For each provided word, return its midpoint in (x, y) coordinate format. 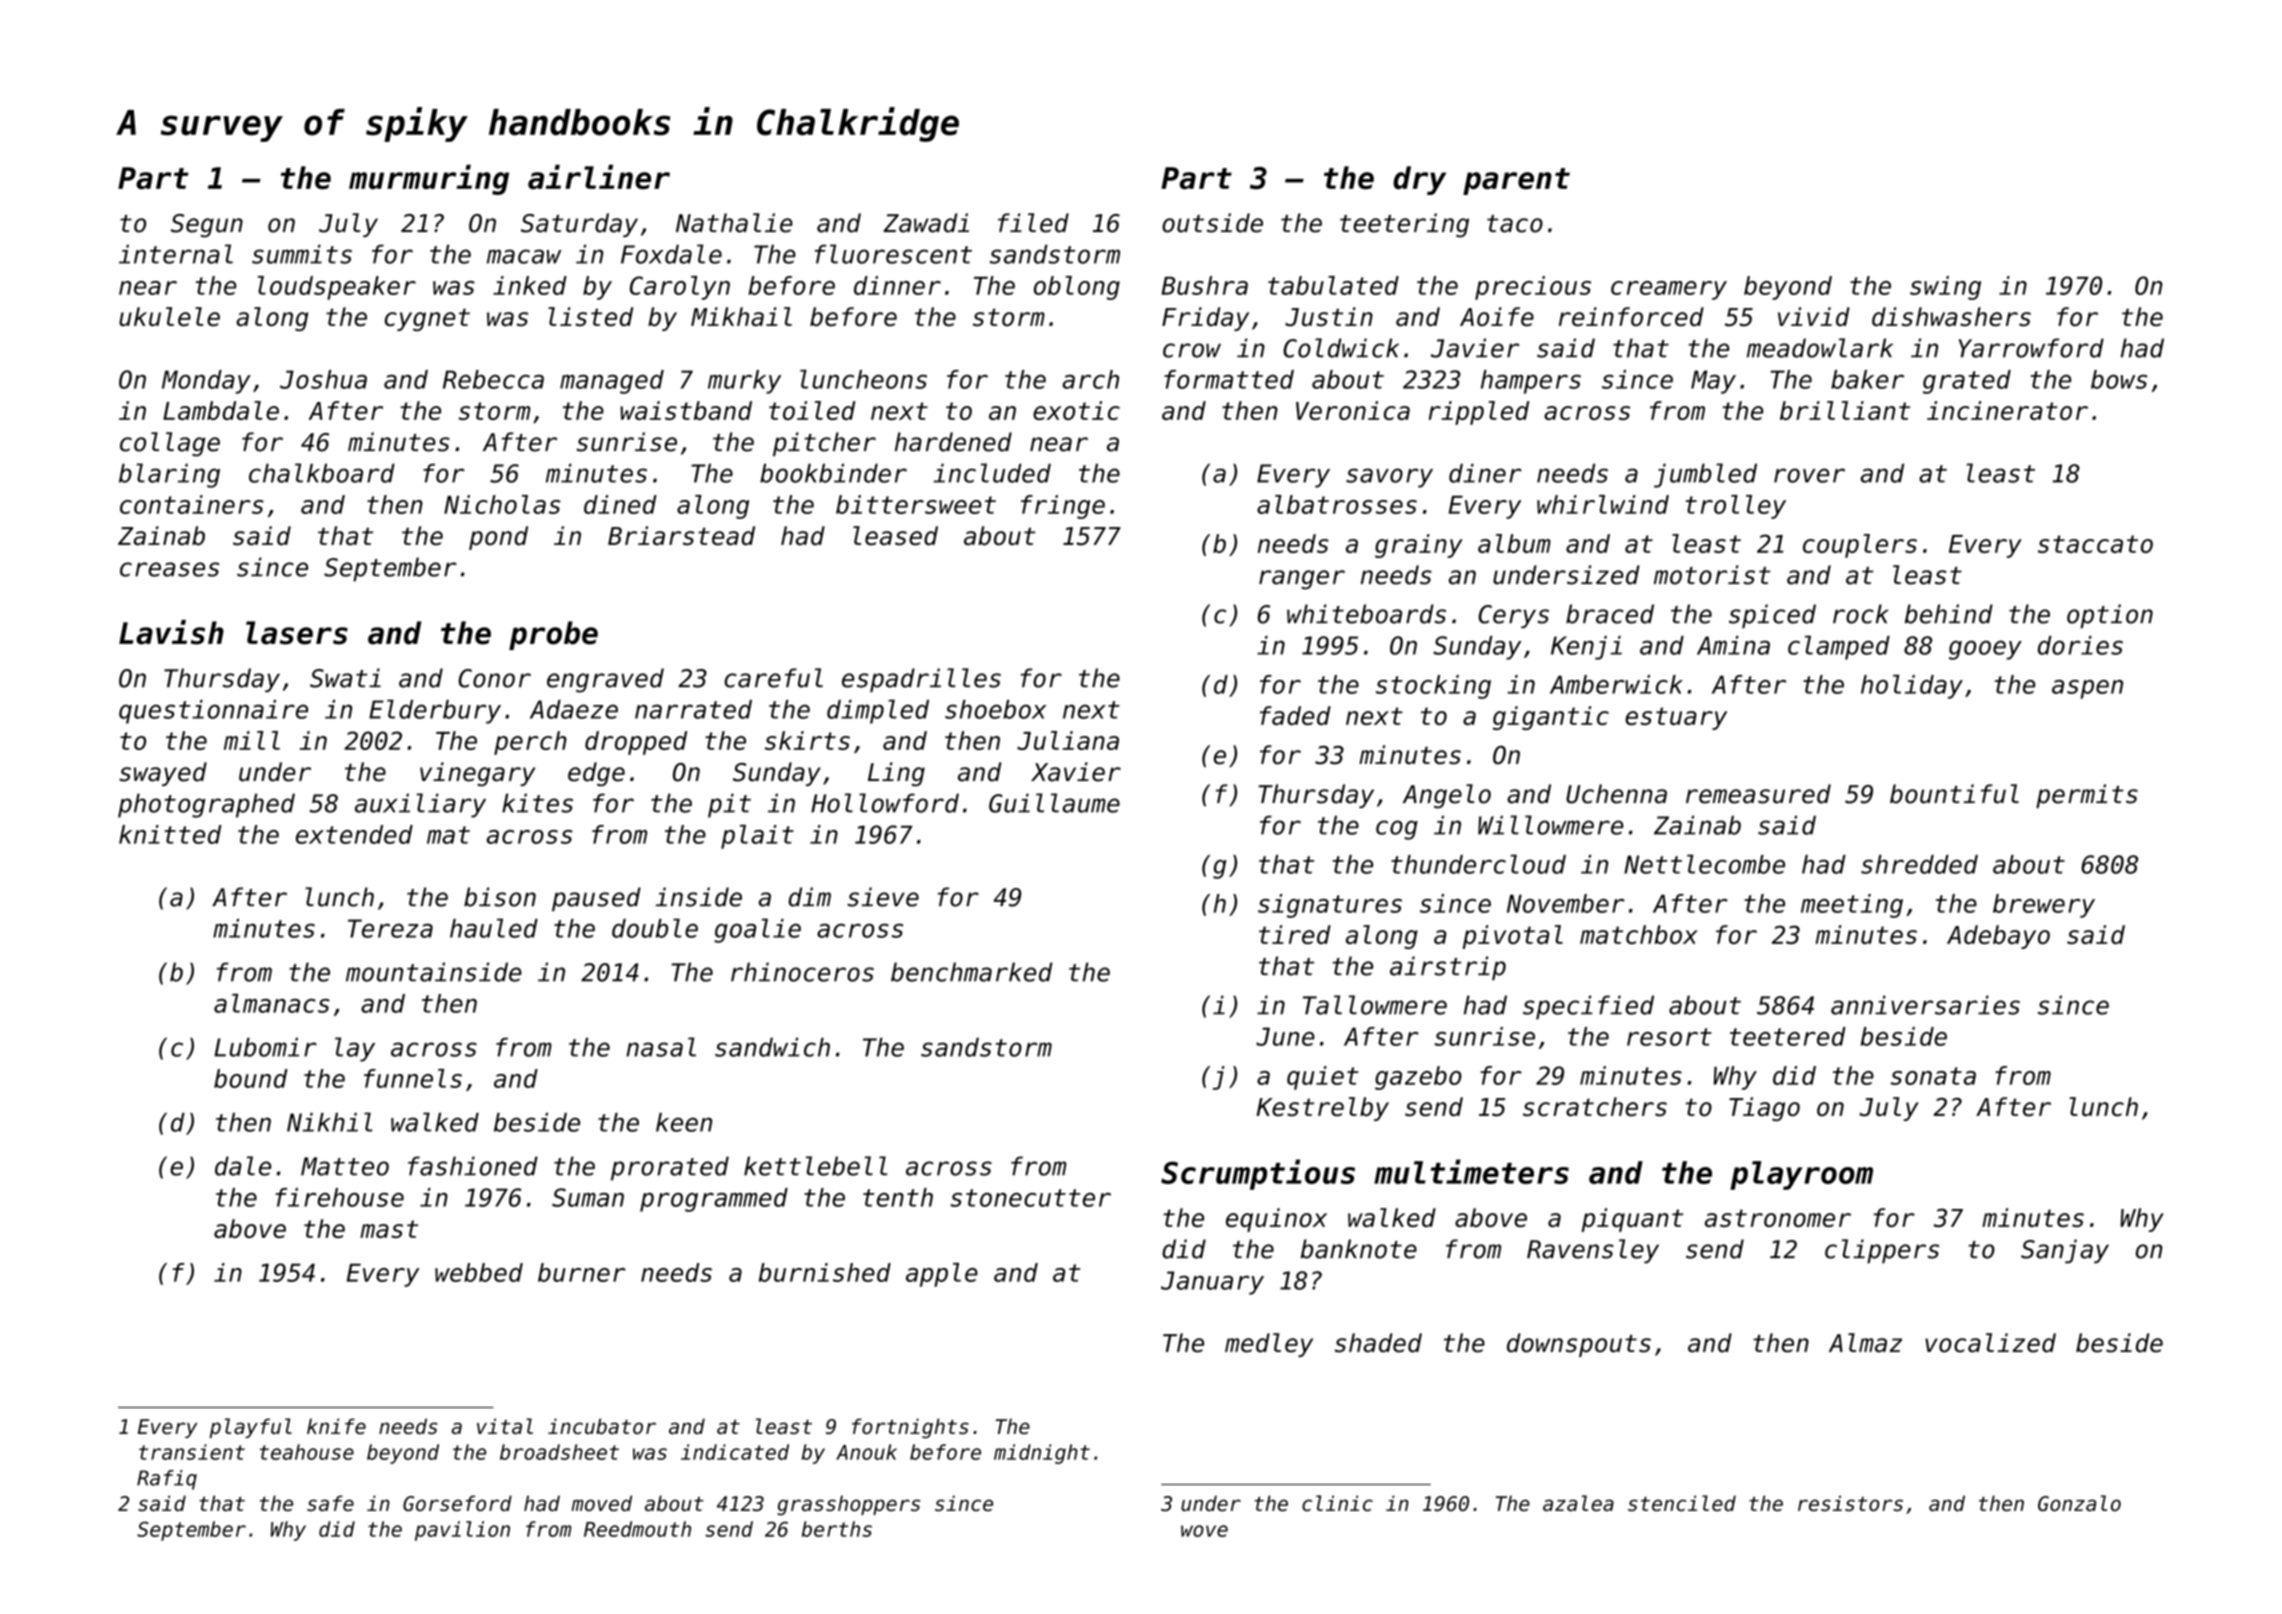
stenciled (1682, 1503)
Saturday (579, 225)
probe (553, 635)
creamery (1669, 290)
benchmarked (972, 972)
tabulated (1333, 285)
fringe (1063, 507)
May (1713, 382)
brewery (2044, 906)
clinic (1337, 1503)
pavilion (462, 1531)
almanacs (272, 1003)
